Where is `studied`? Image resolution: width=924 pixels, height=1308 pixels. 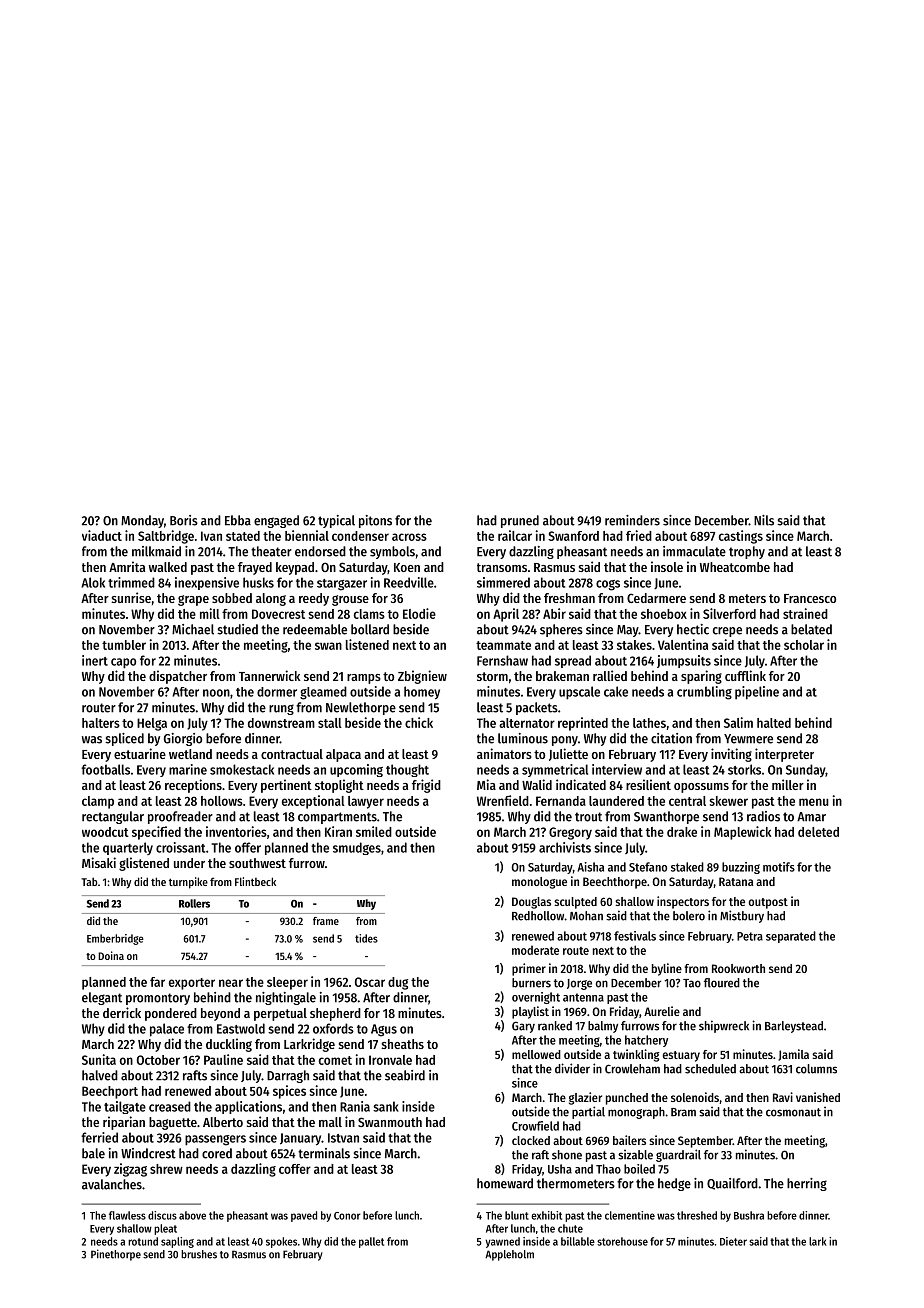 studied is located at coordinates (237, 629).
